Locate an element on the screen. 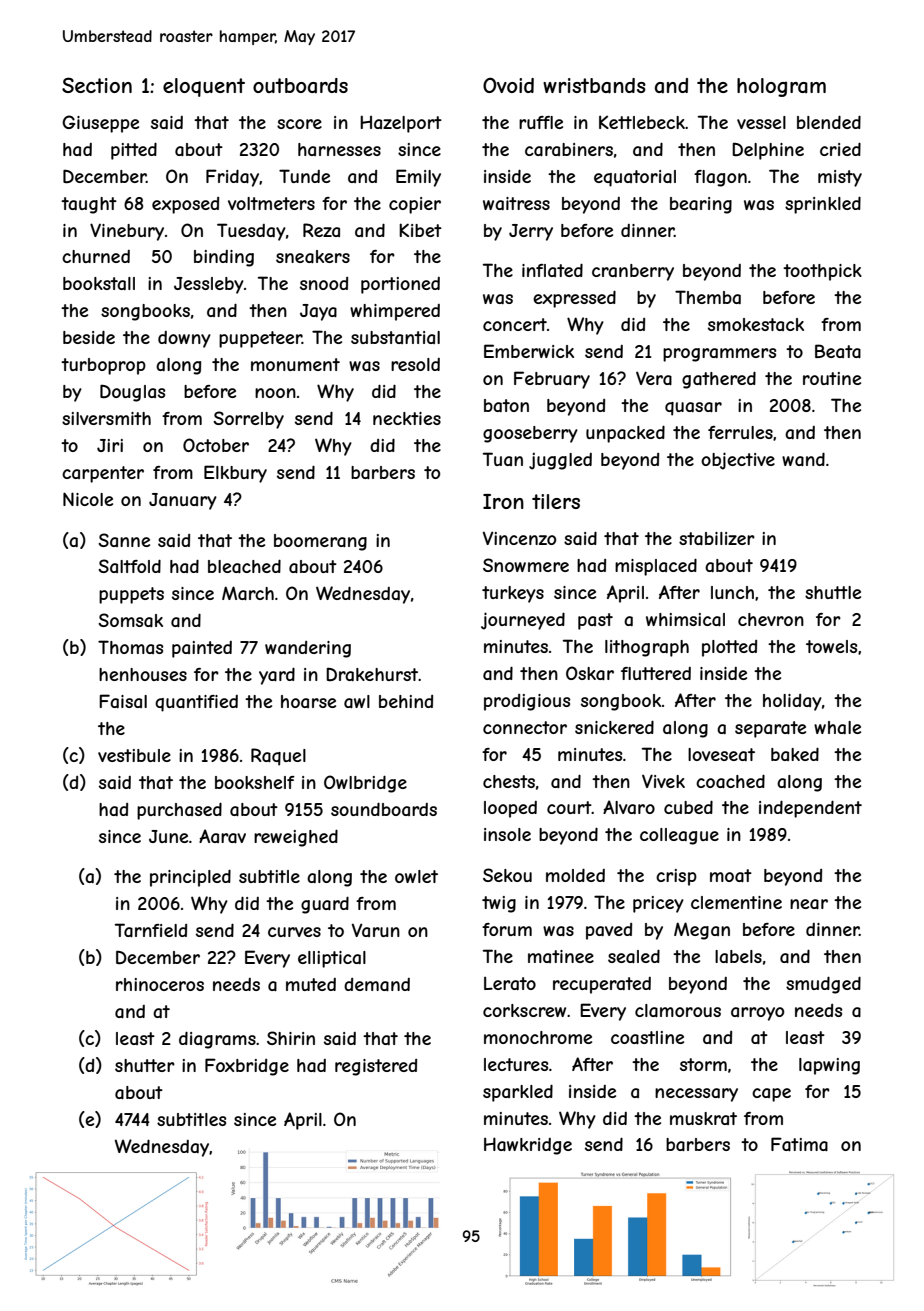  Foxbridge is located at coordinates (247, 1067).
